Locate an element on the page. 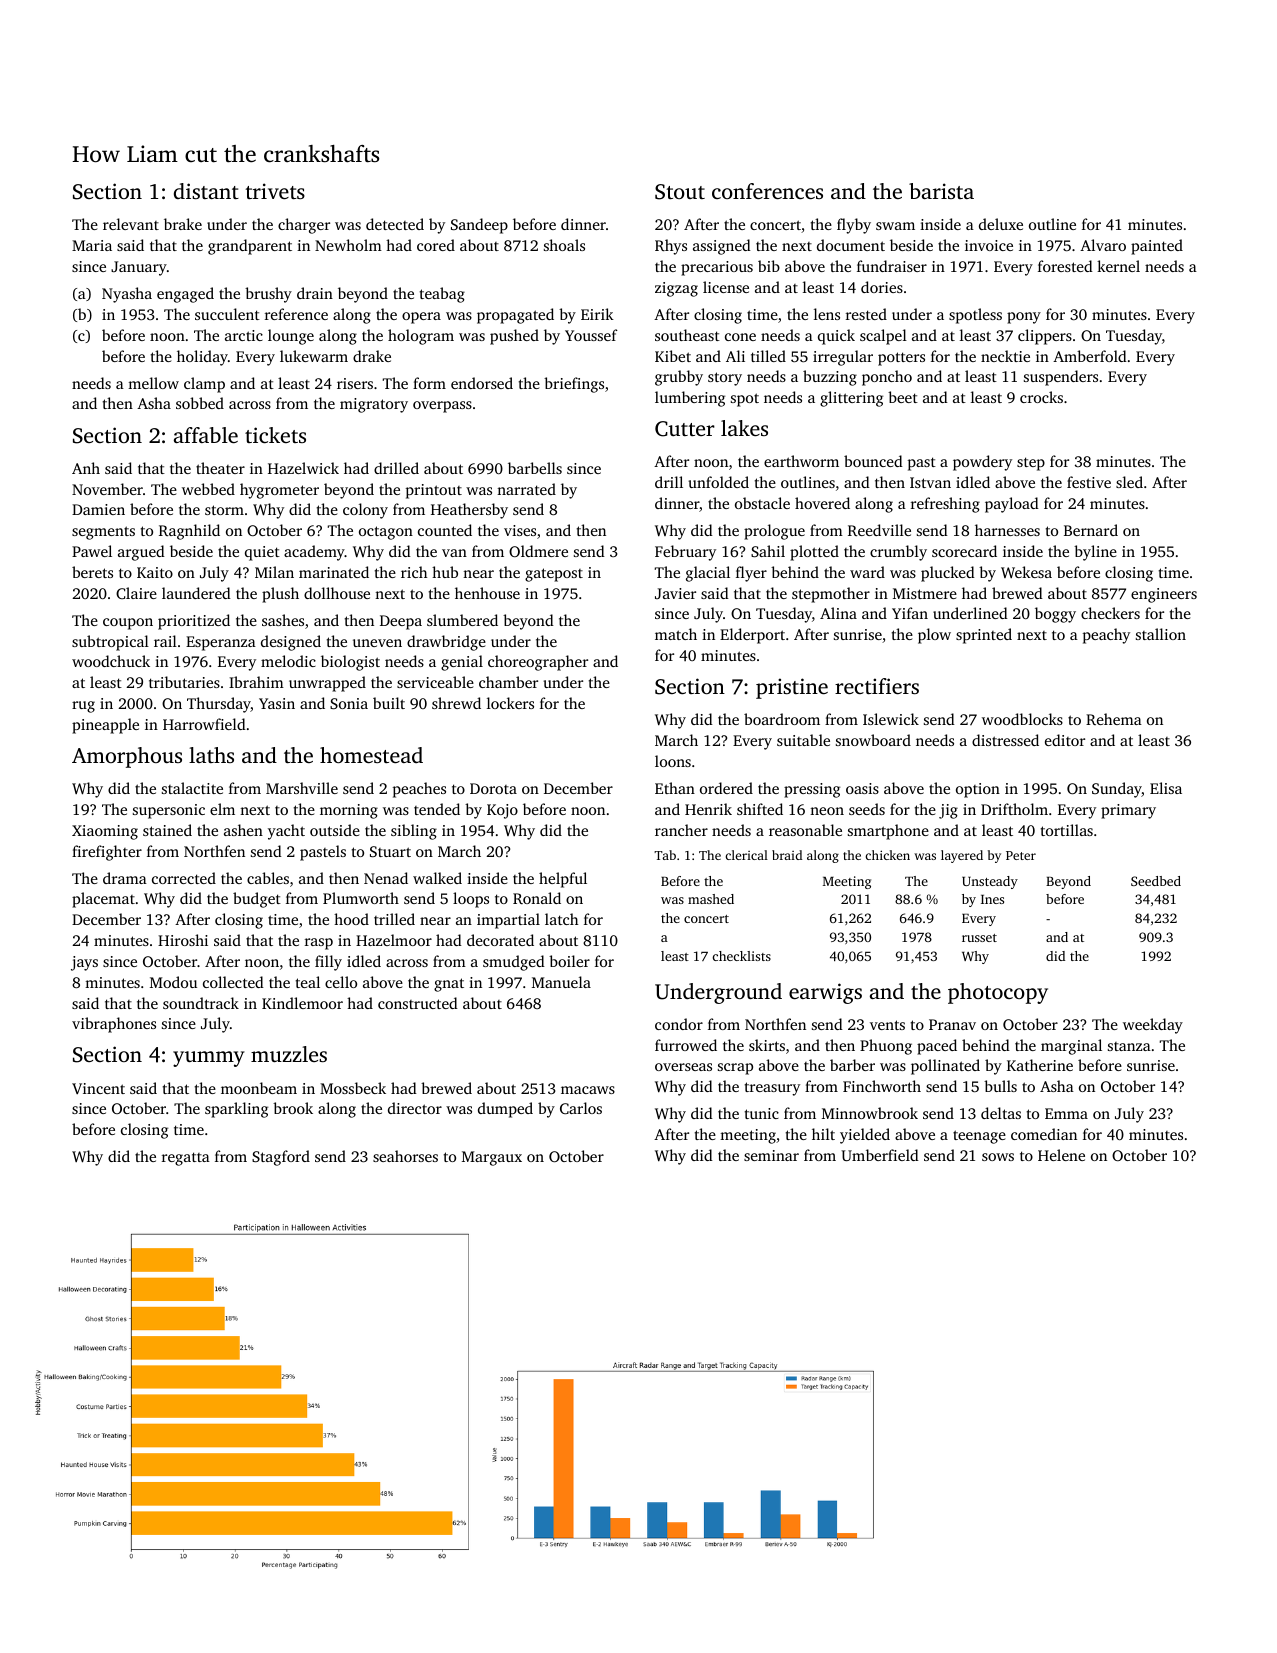  opera is located at coordinates (421, 318).
